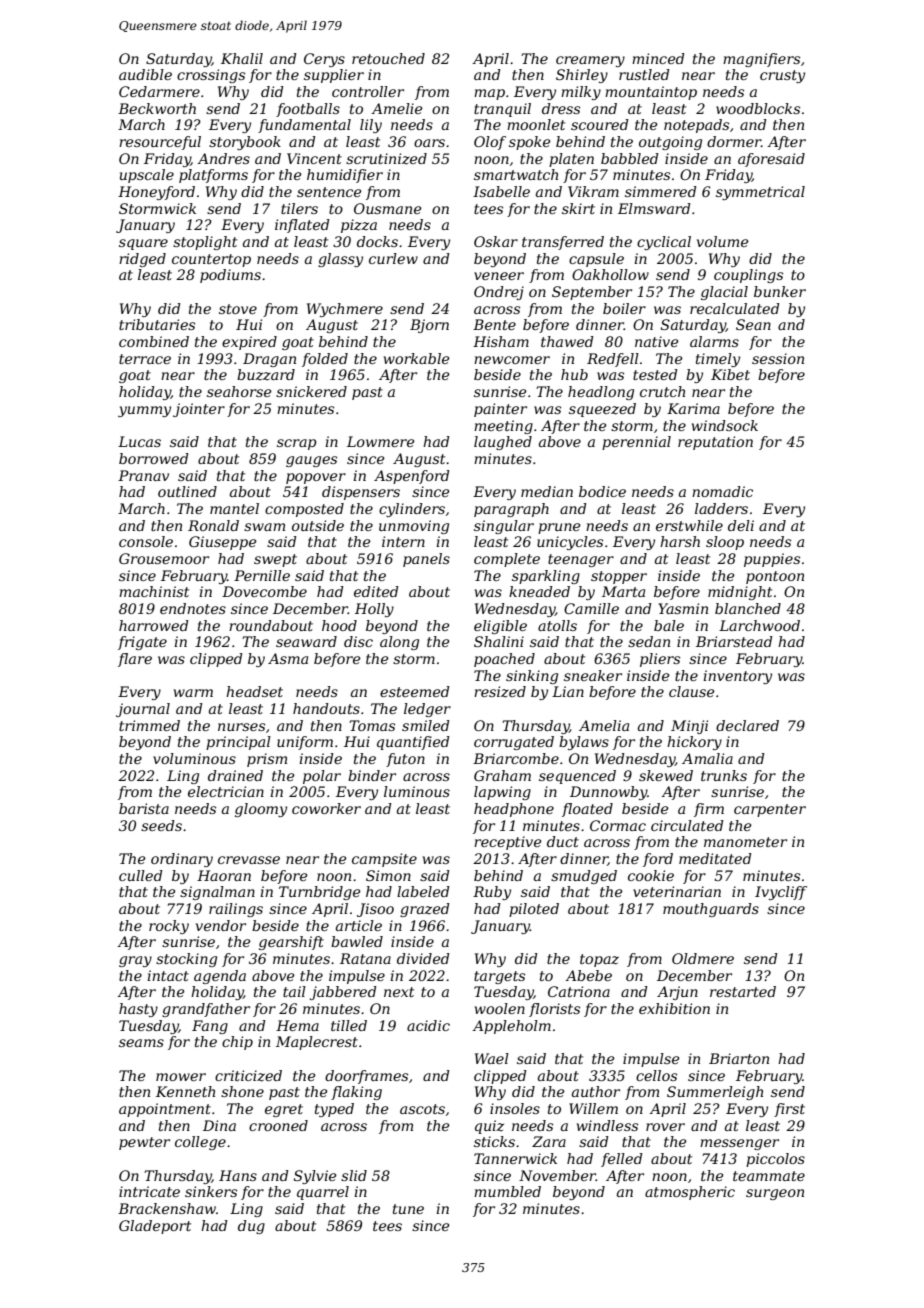 The height and width of the screenshot is (1308, 924). What do you see at coordinates (592, 293) in the screenshot?
I see `September` at bounding box center [592, 293].
